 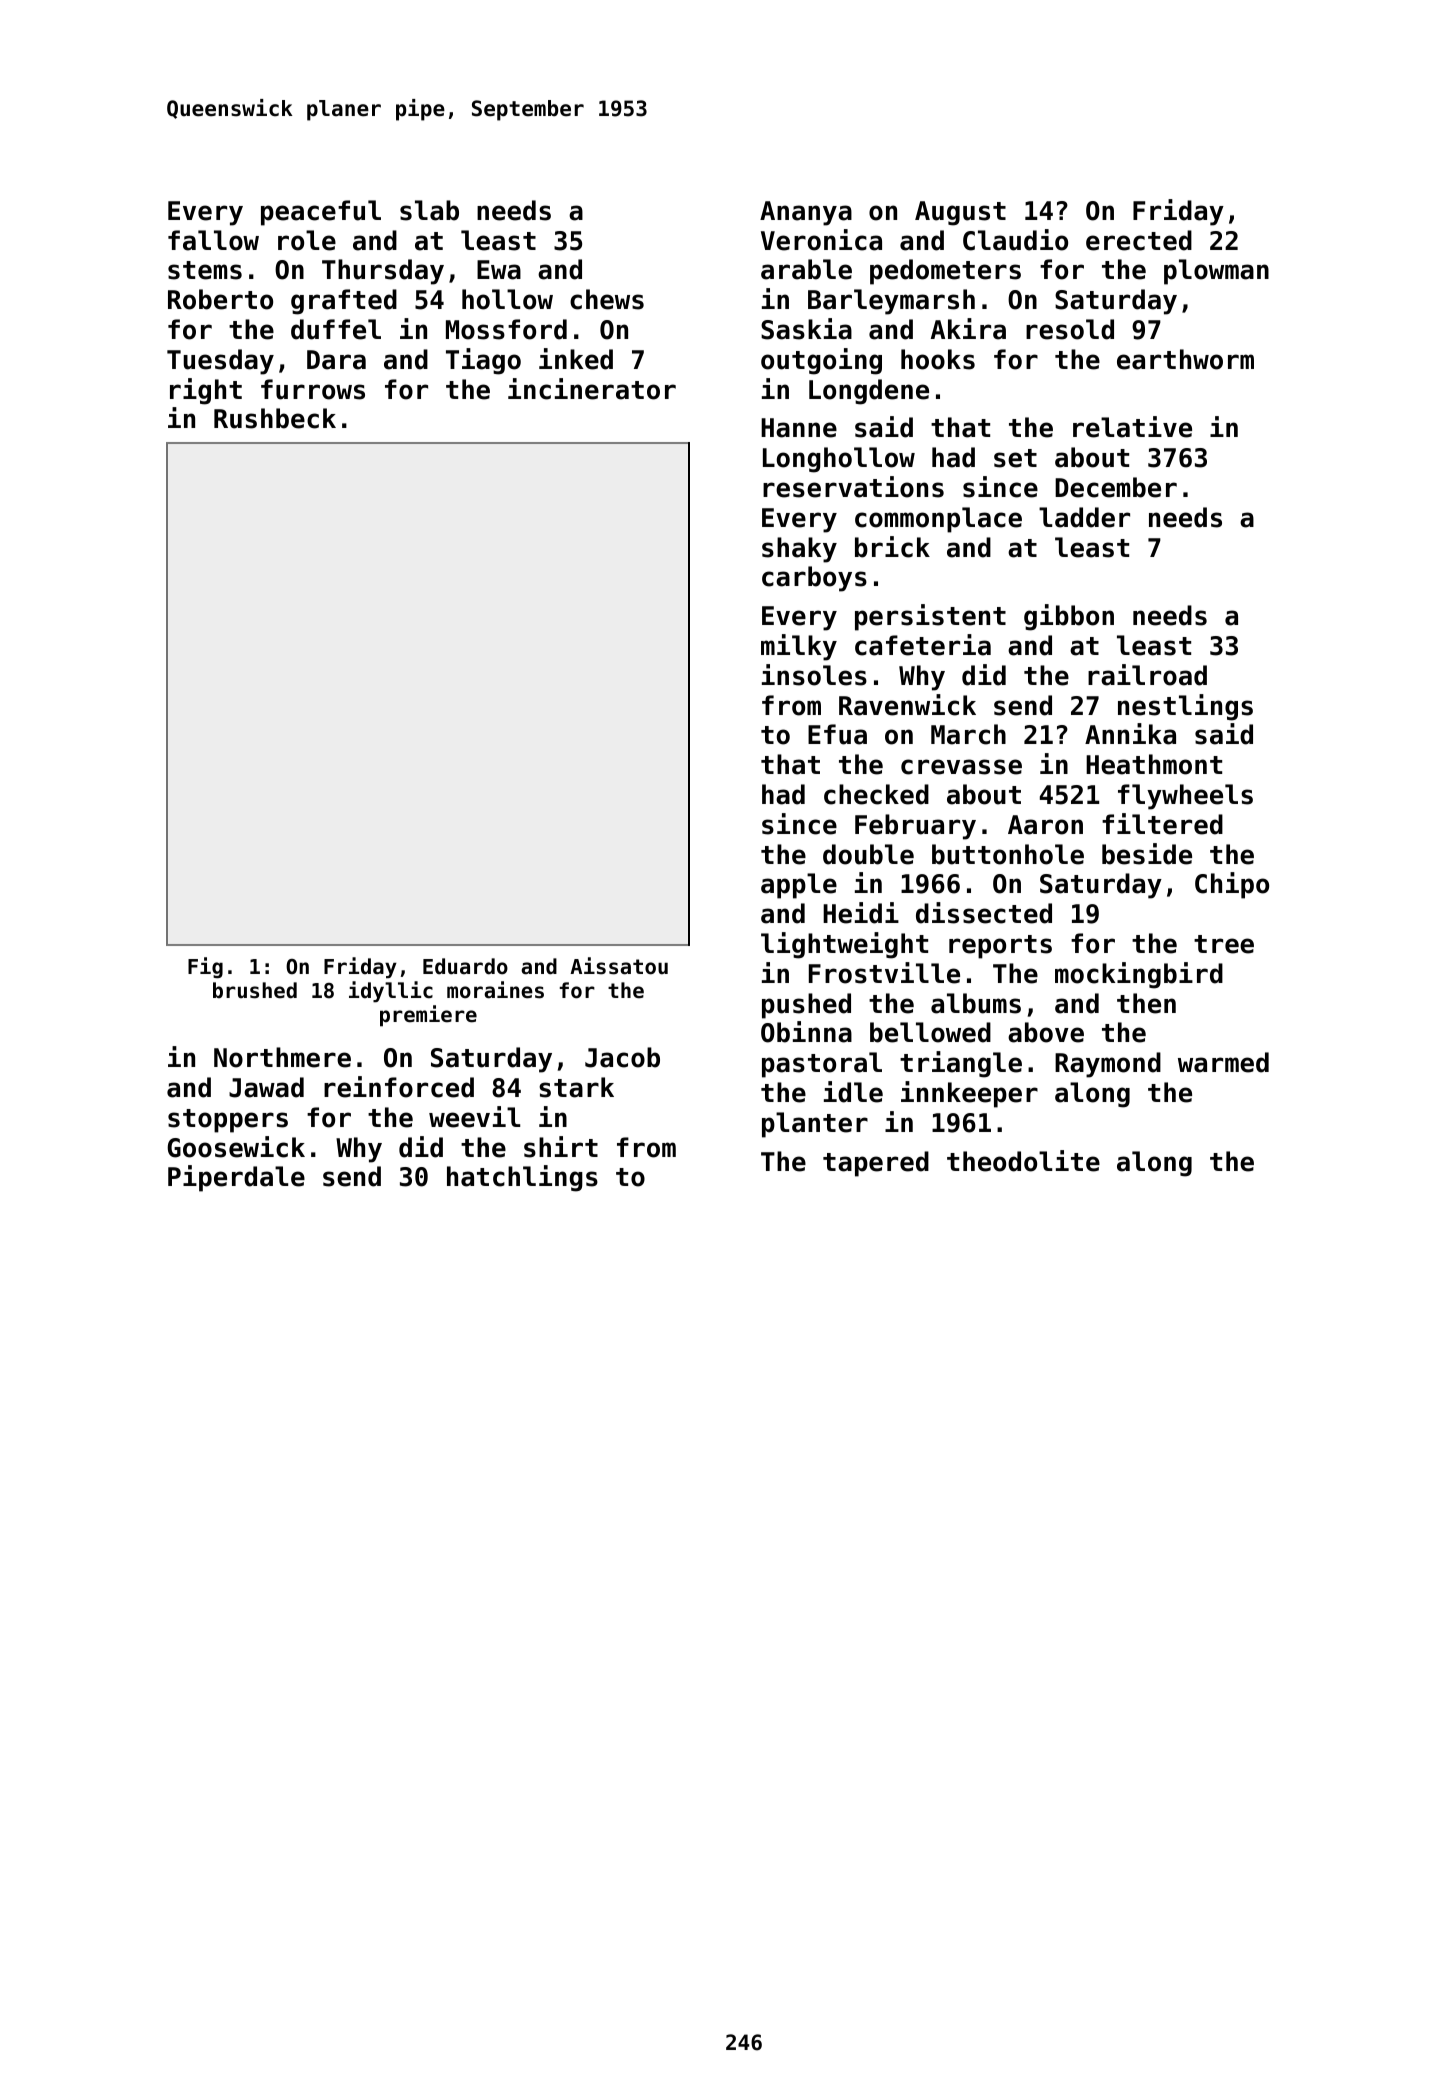 I want to click on Goosewick, so click(x=236, y=1147).
